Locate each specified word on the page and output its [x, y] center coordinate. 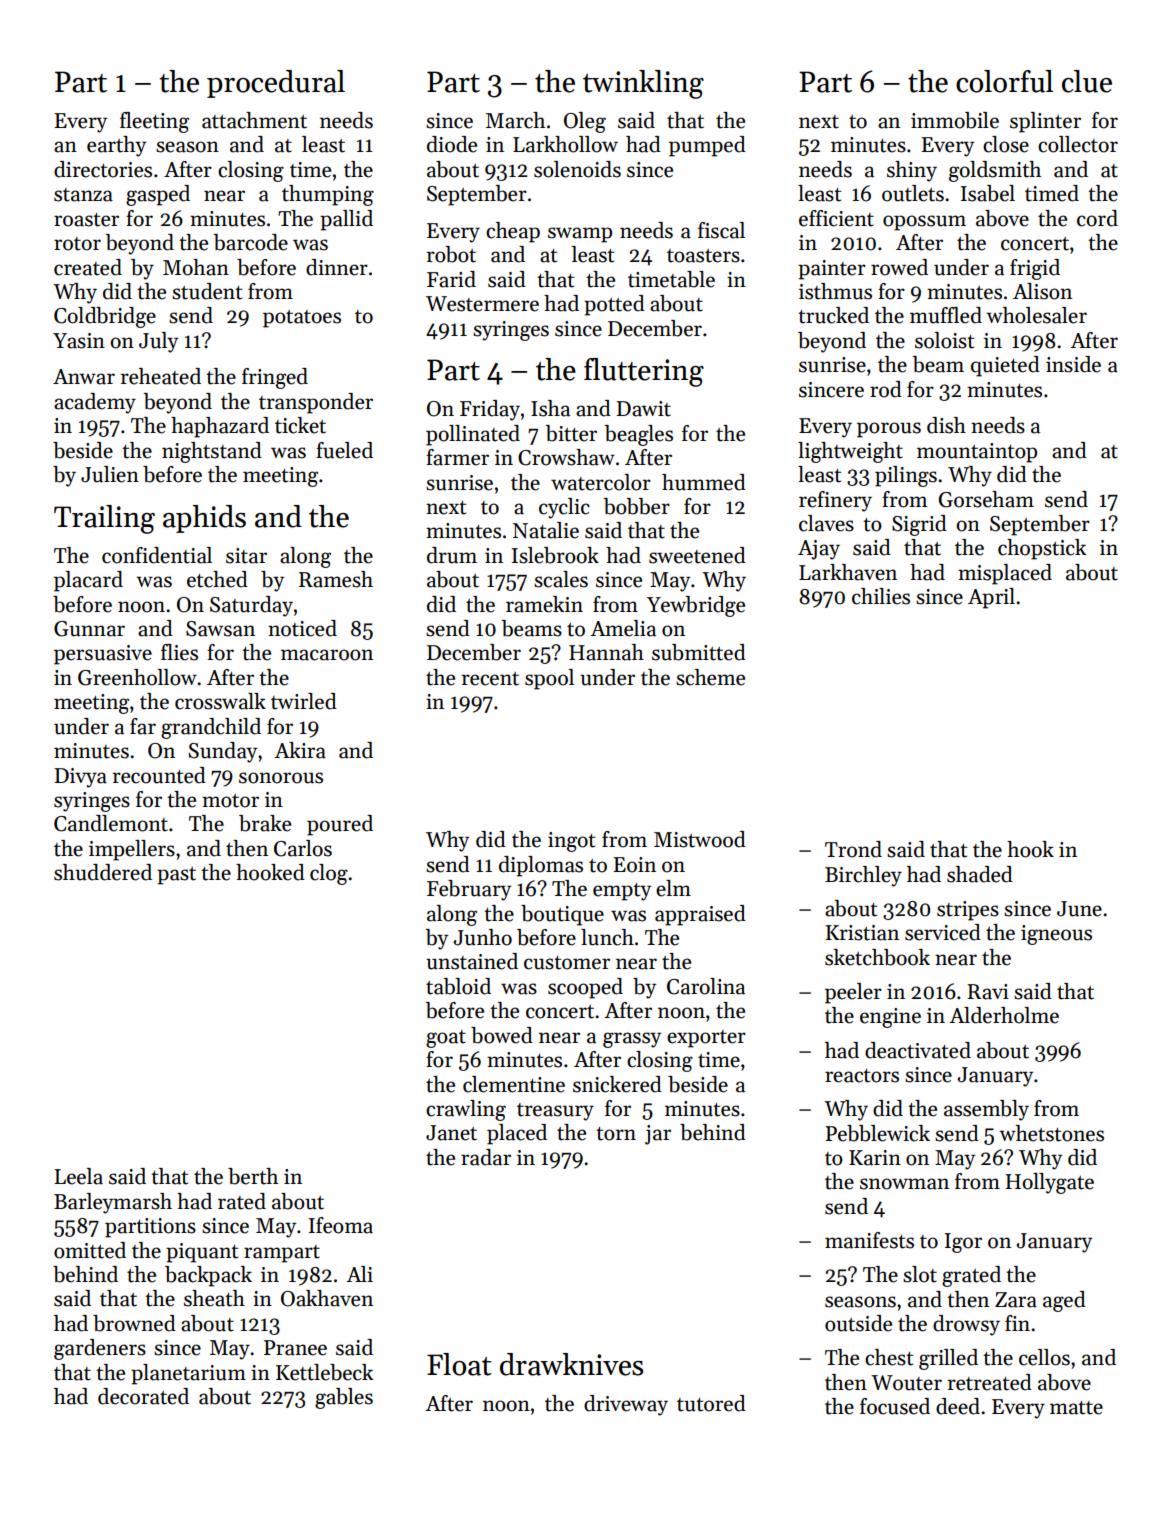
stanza [83, 195]
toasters [703, 256]
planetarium [188, 1374]
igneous [1056, 935]
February [469, 890]
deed [958, 1406]
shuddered [103, 872]
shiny [912, 171]
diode [452, 144]
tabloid [458, 986]
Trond [853, 849]
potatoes [302, 319]
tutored [711, 1403]
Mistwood [700, 839]
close [1006, 144]
